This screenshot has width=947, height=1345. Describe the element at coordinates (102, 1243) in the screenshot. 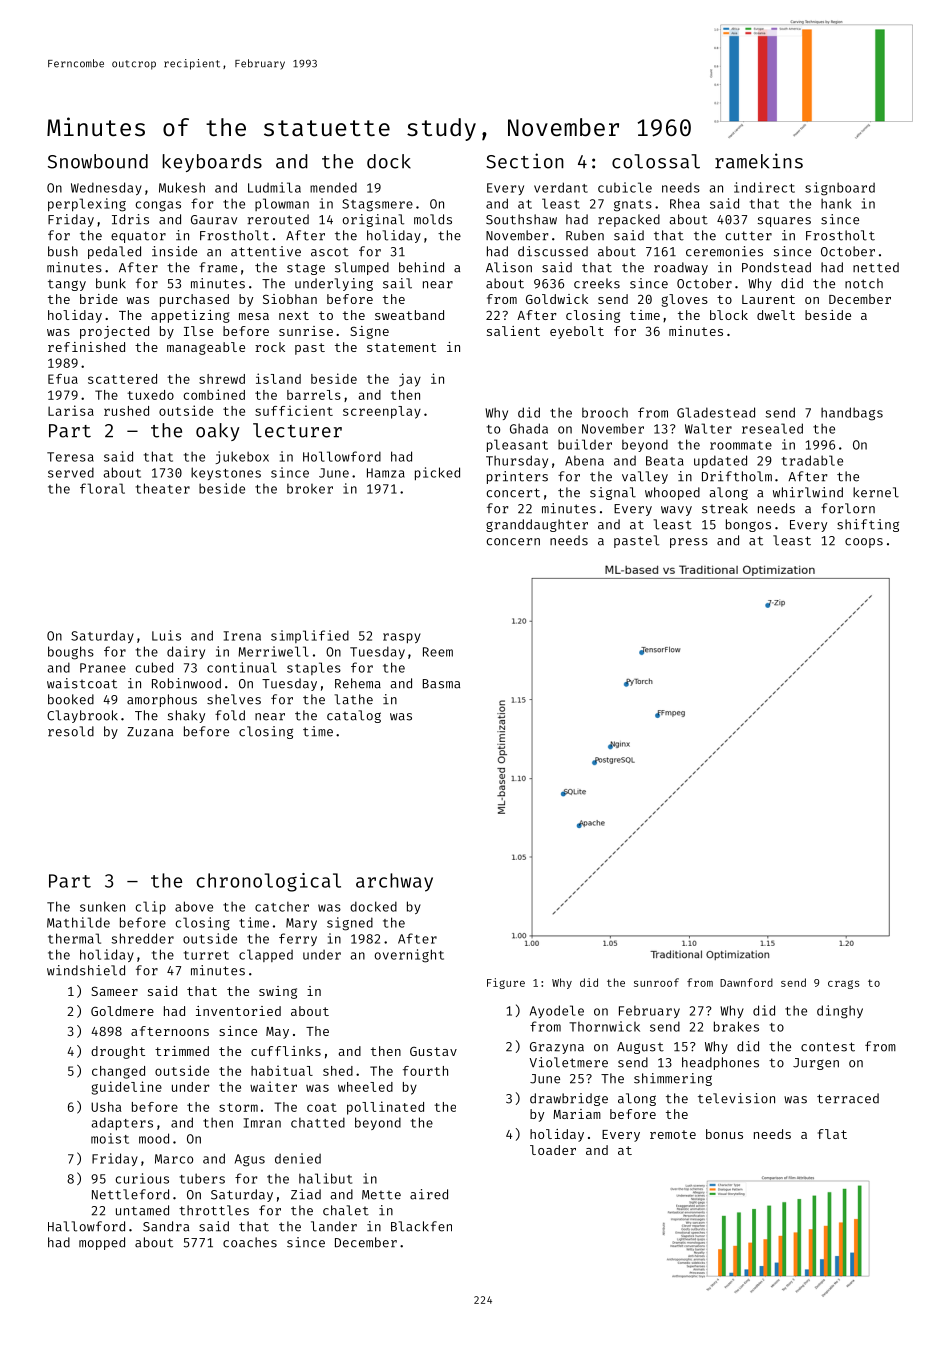

I see `mopped` at that location.
